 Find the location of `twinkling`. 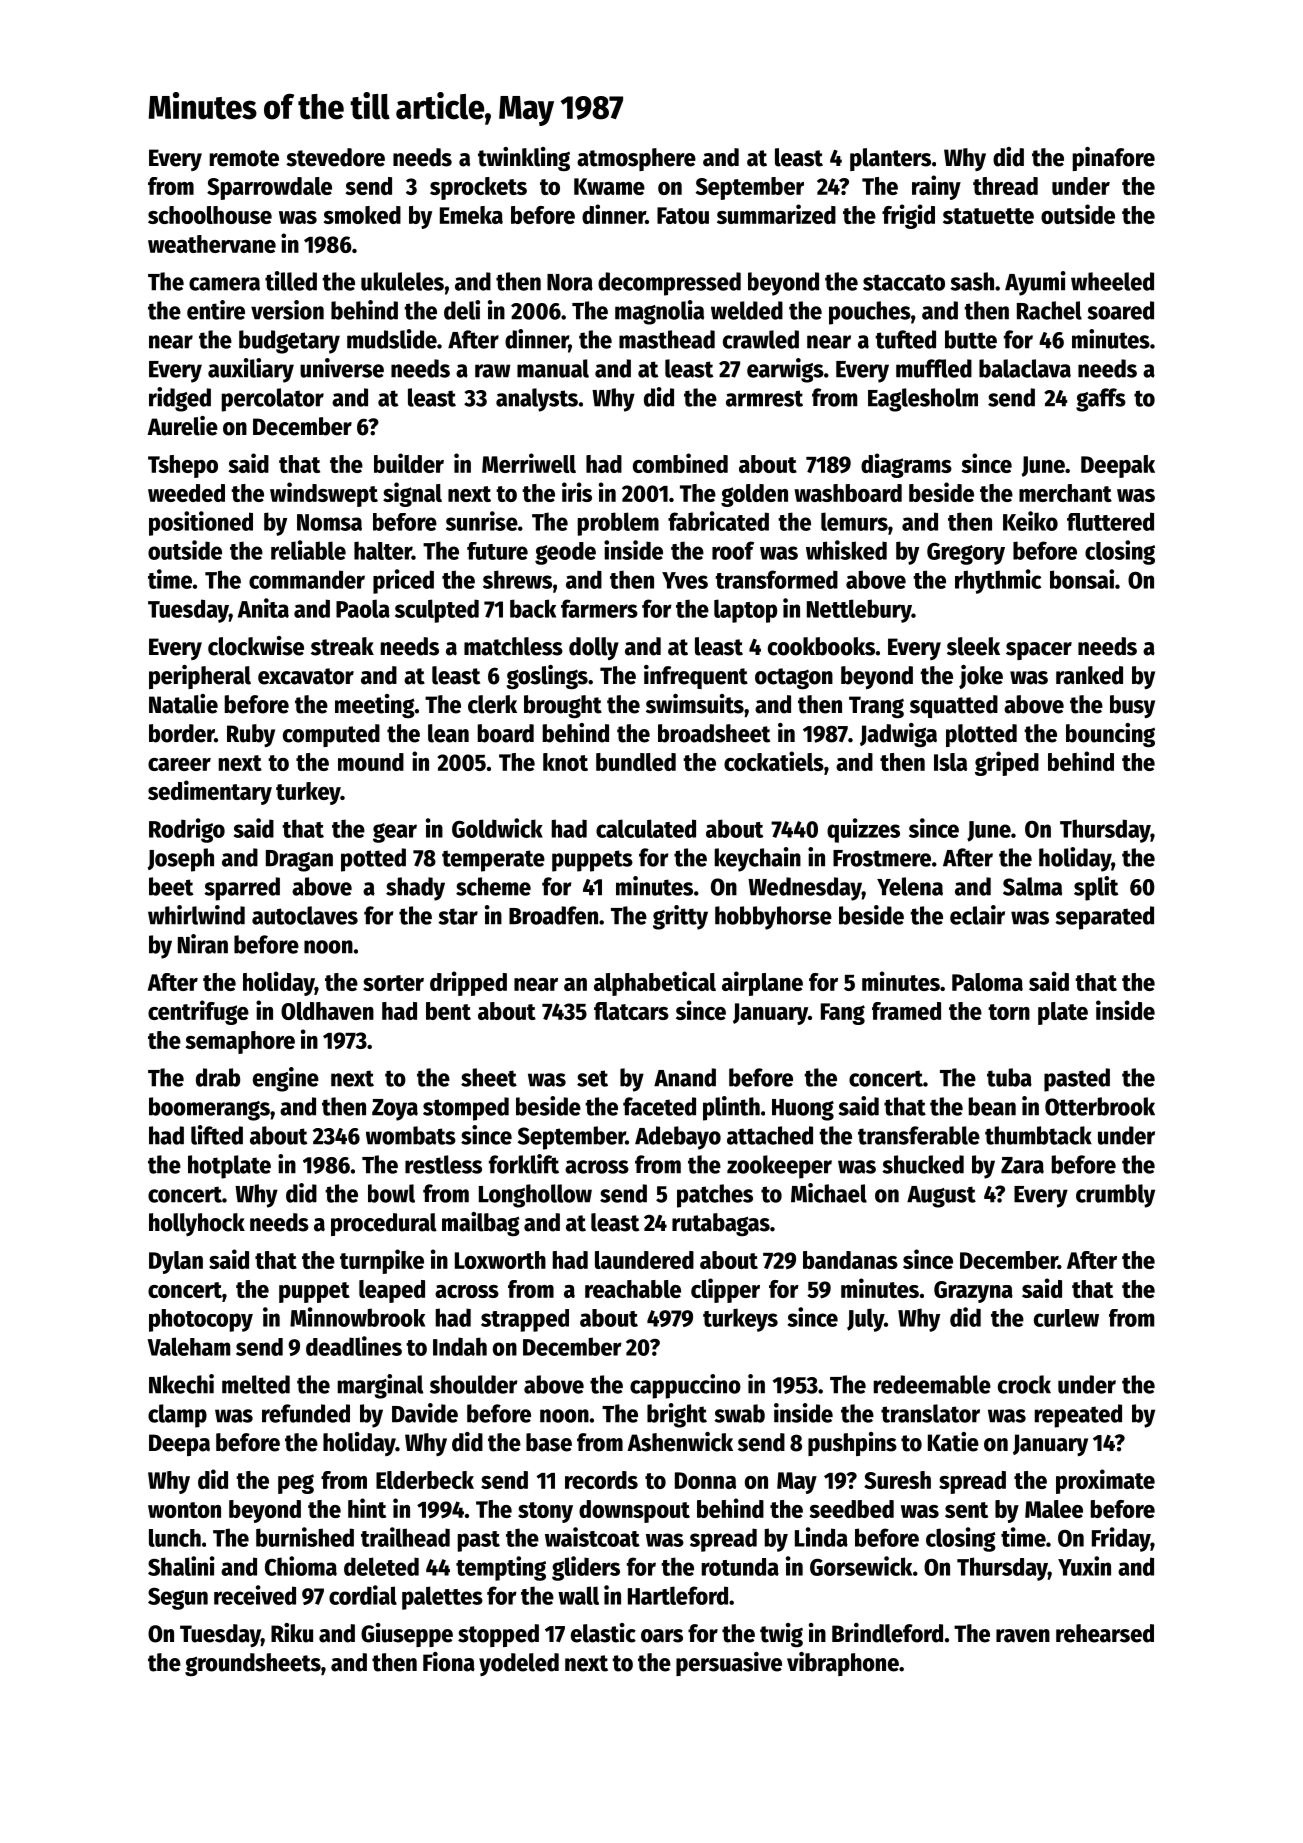

twinkling is located at coordinates (524, 159).
